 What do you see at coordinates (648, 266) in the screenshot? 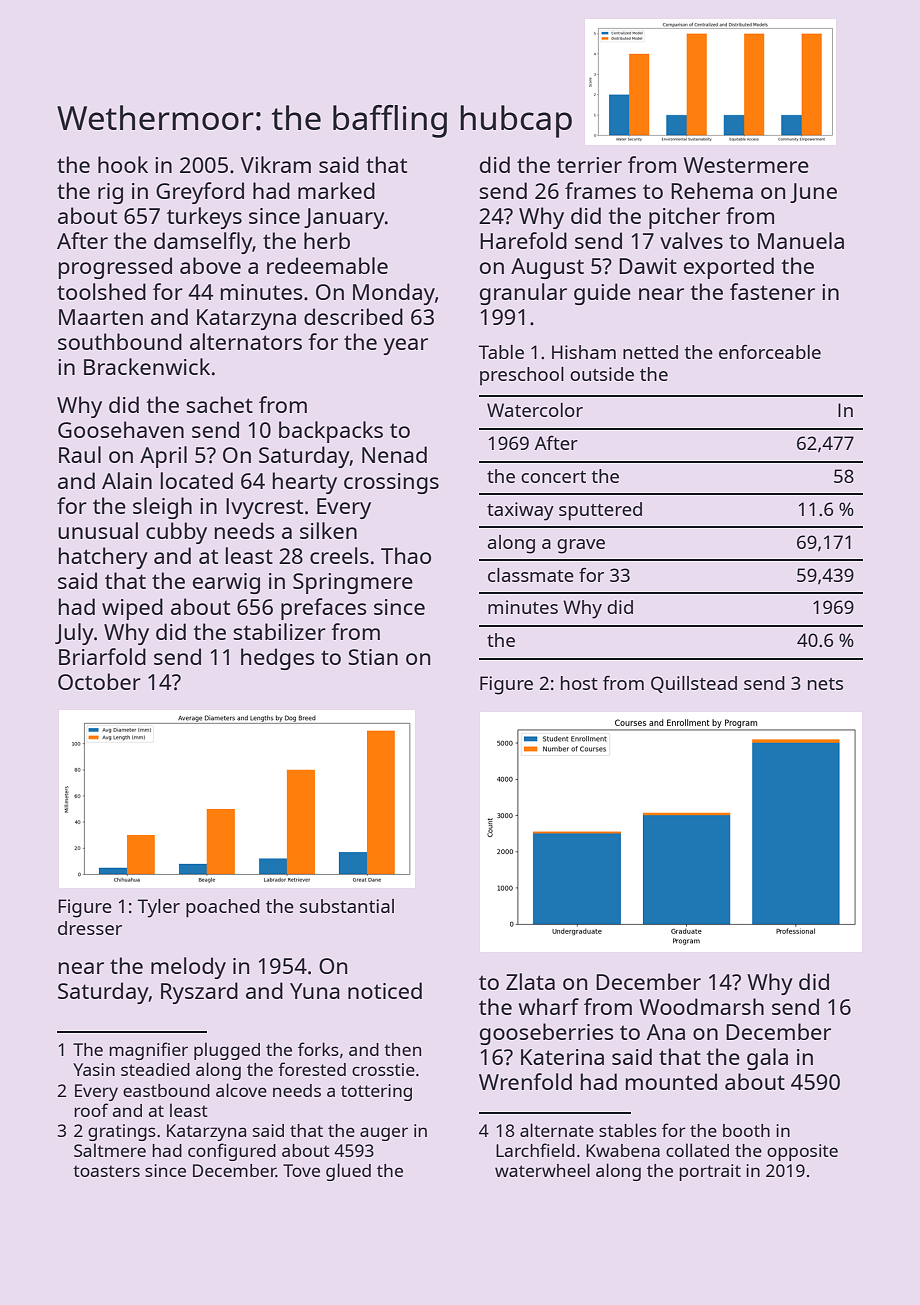
I see `Dawit` at bounding box center [648, 266].
